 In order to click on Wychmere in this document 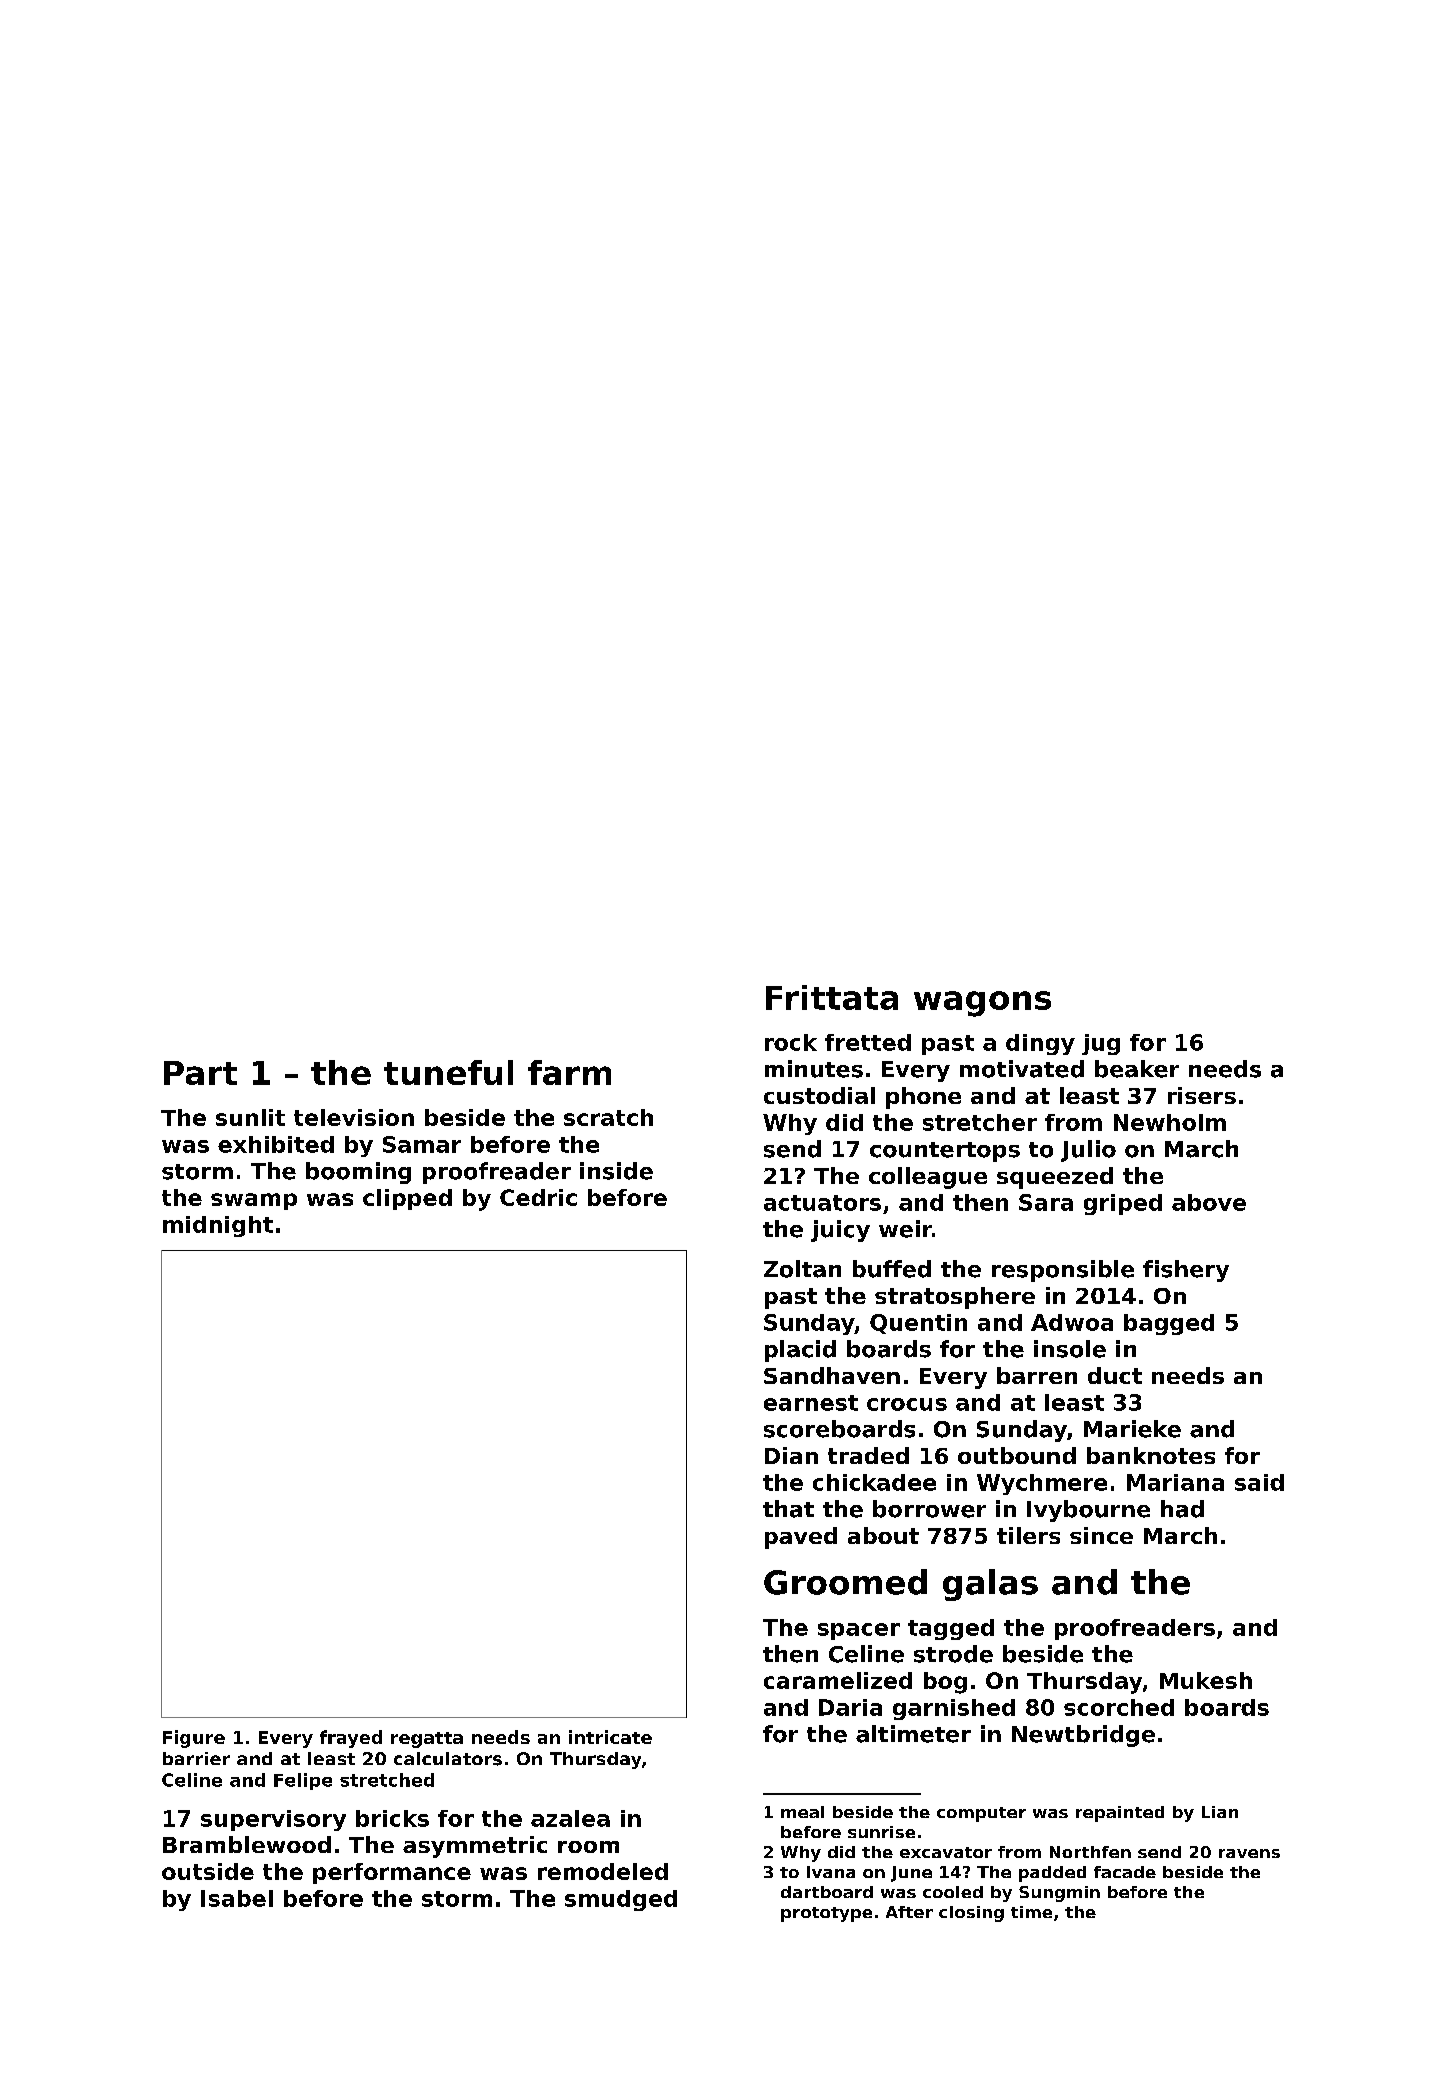, I will do `click(1042, 1484)`.
